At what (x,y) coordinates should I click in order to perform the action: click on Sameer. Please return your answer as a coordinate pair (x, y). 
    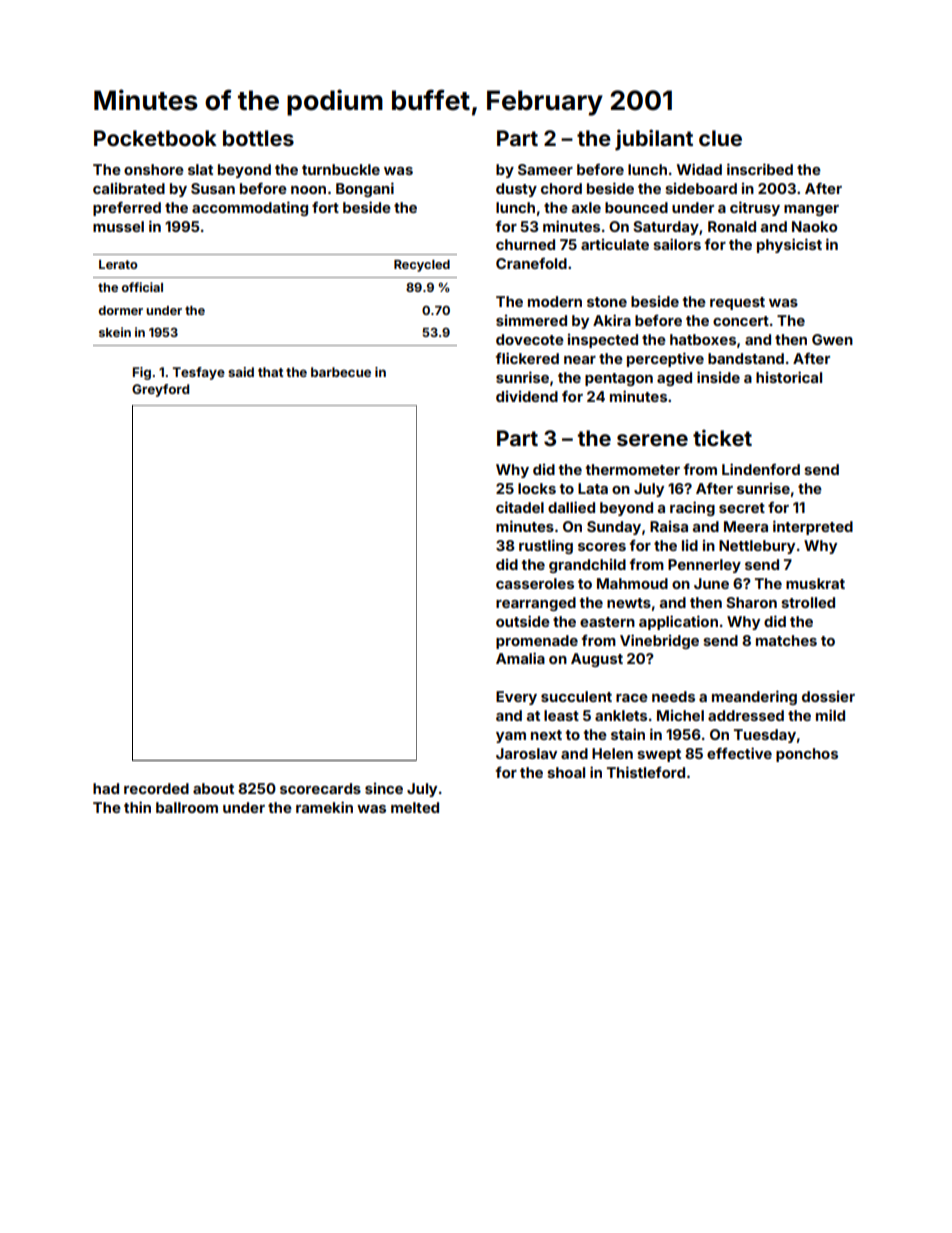
    Looking at the image, I should click on (545, 169).
